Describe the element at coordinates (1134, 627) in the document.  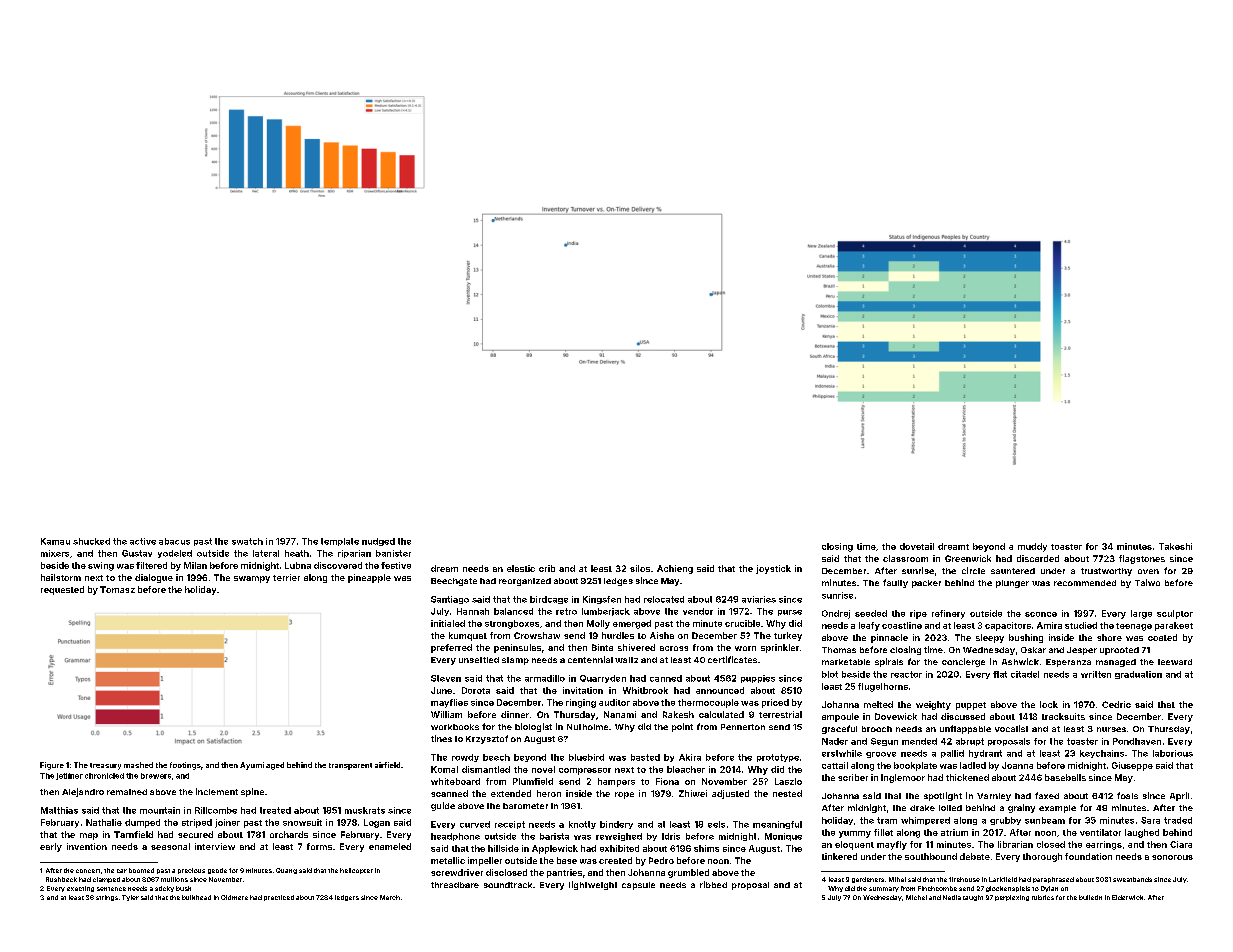
I see `teenage` at that location.
